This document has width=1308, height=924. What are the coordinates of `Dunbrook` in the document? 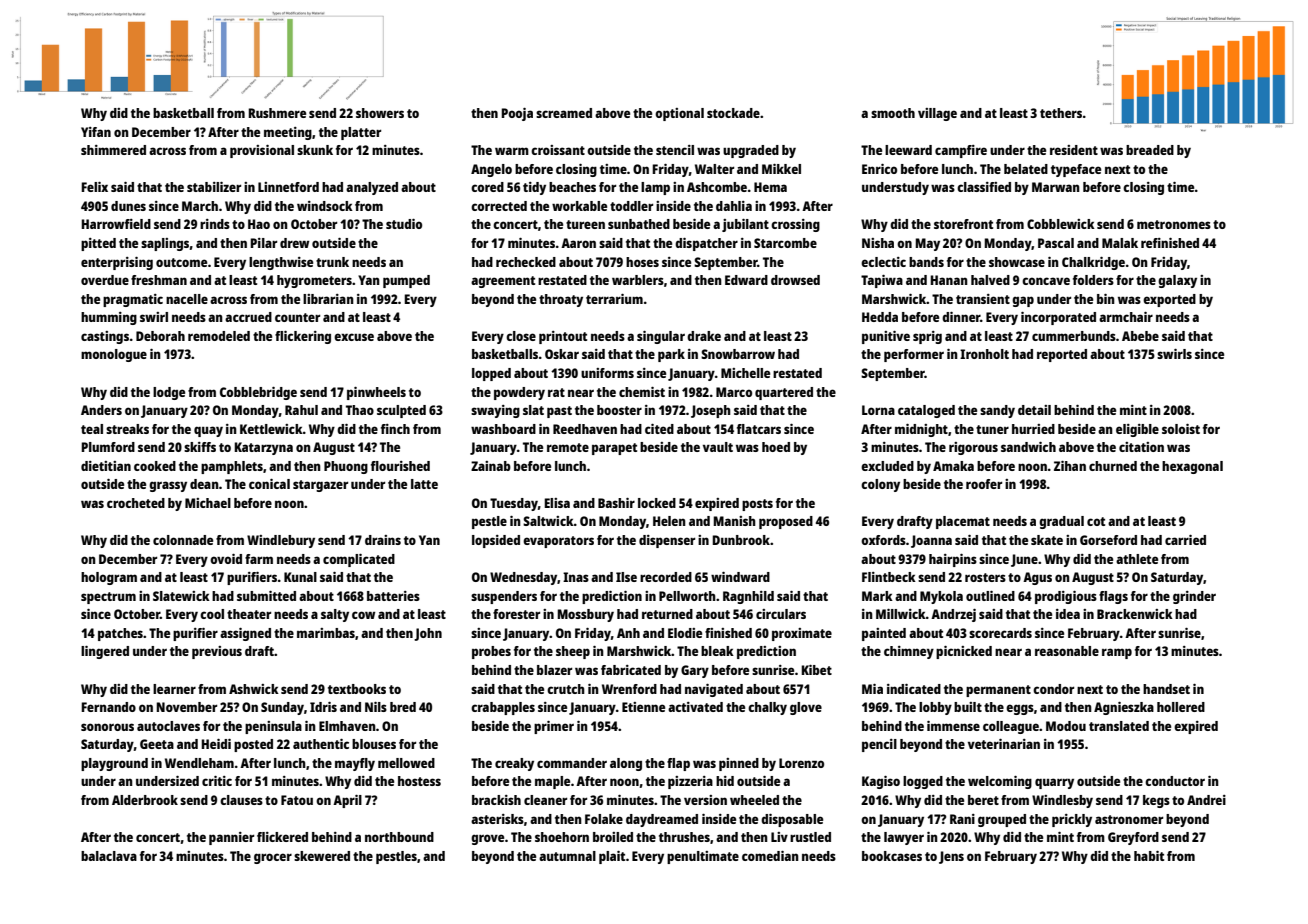 It's located at (741, 540).
